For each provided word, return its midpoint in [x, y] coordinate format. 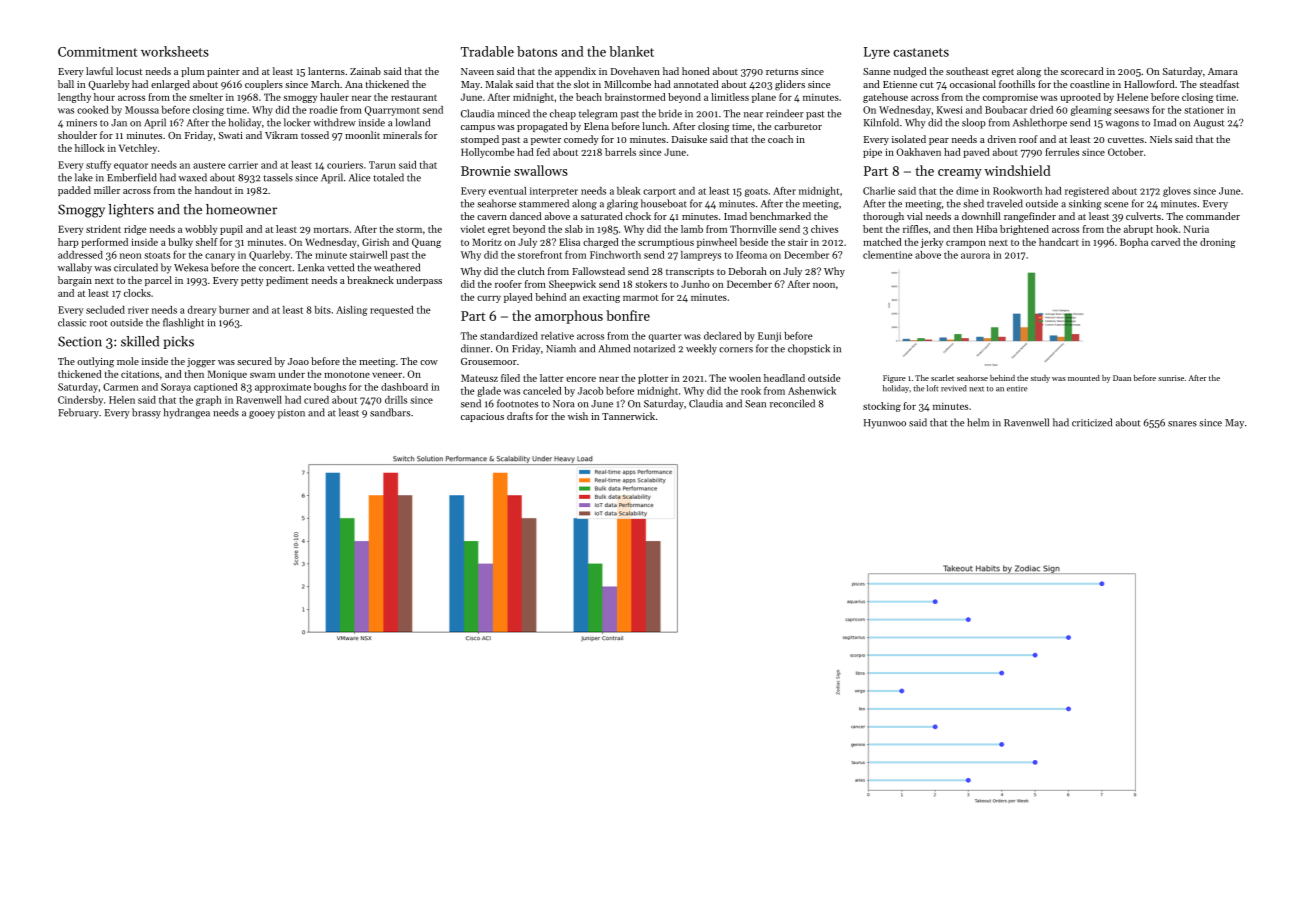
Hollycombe [487, 153]
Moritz [487, 242]
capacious [482, 417]
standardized [509, 336]
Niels [1161, 139]
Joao [298, 361]
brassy [146, 413]
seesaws [1131, 111]
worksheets [175, 51]
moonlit [362, 135]
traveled [1005, 203]
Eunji [769, 337]
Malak [499, 84]
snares [1182, 424]
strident [103, 229]
